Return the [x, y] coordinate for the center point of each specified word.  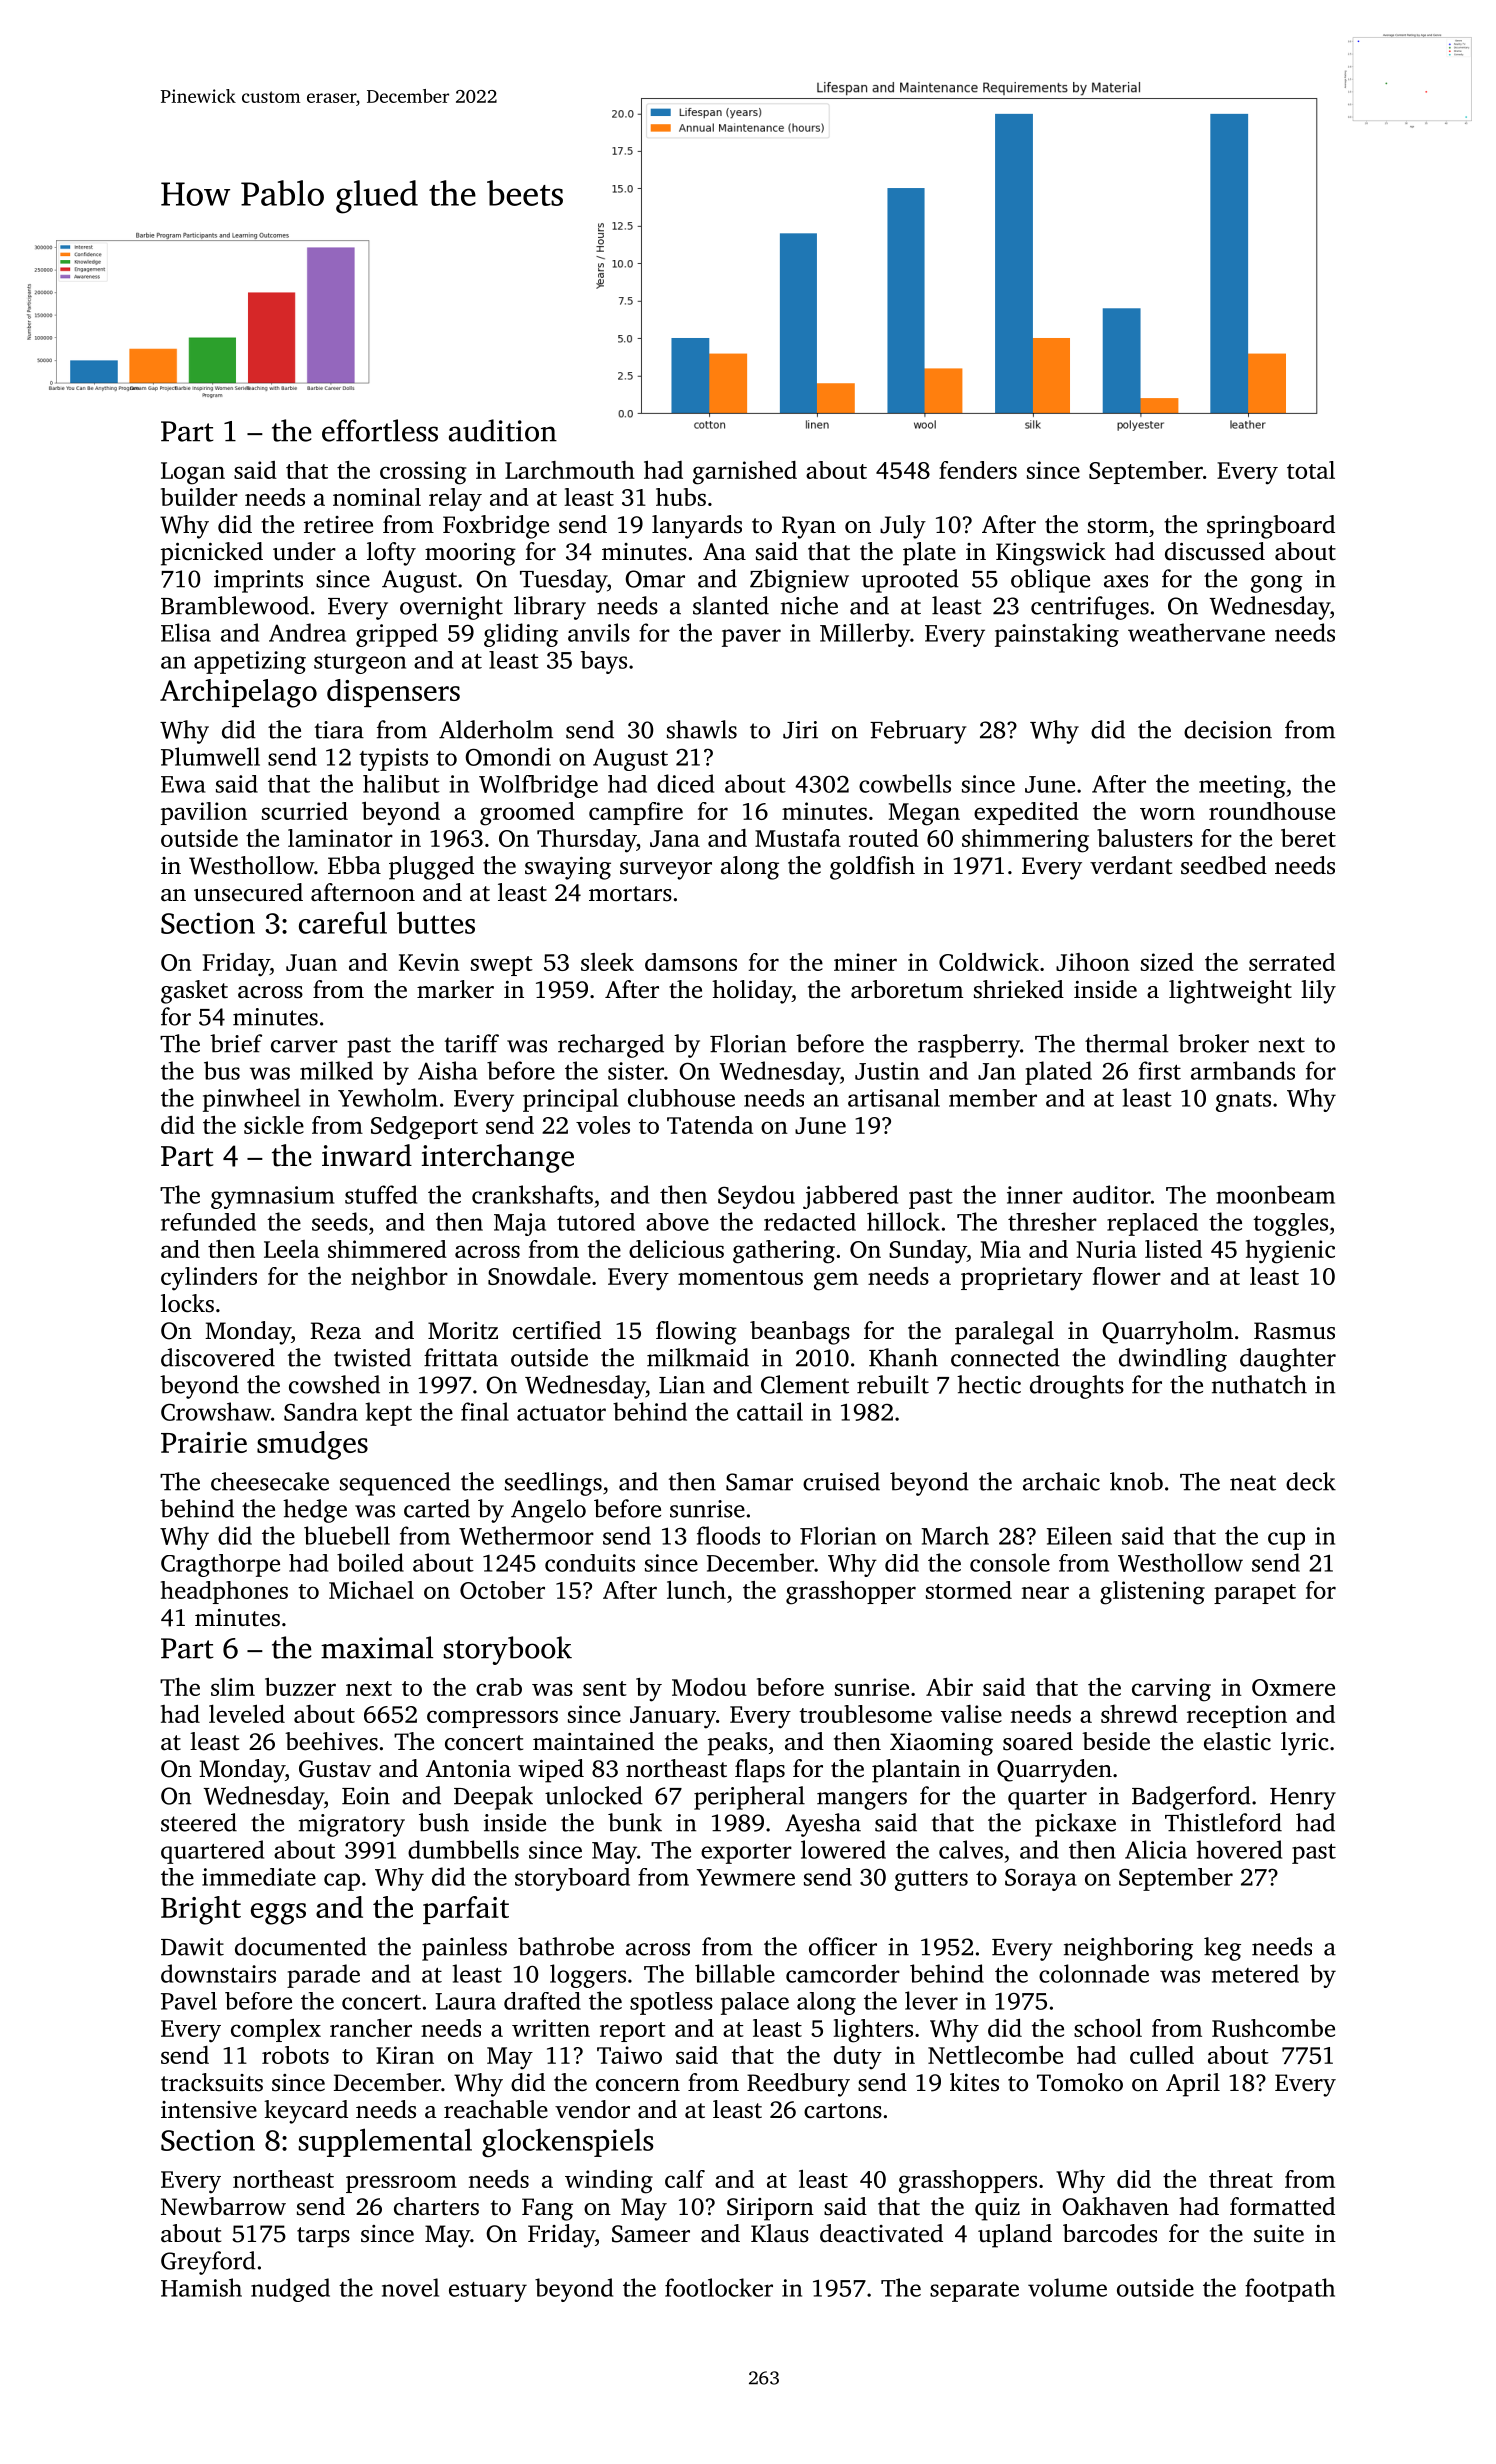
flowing [696, 1333]
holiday [752, 992]
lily [1318, 992]
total [1311, 470]
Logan [193, 473]
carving [1171, 1690]
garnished [745, 473]
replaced [1152, 1224]
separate [974, 2292]
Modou [709, 1687]
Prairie [204, 1442]
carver [304, 1046]
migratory [352, 1825]
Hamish [201, 2287]
